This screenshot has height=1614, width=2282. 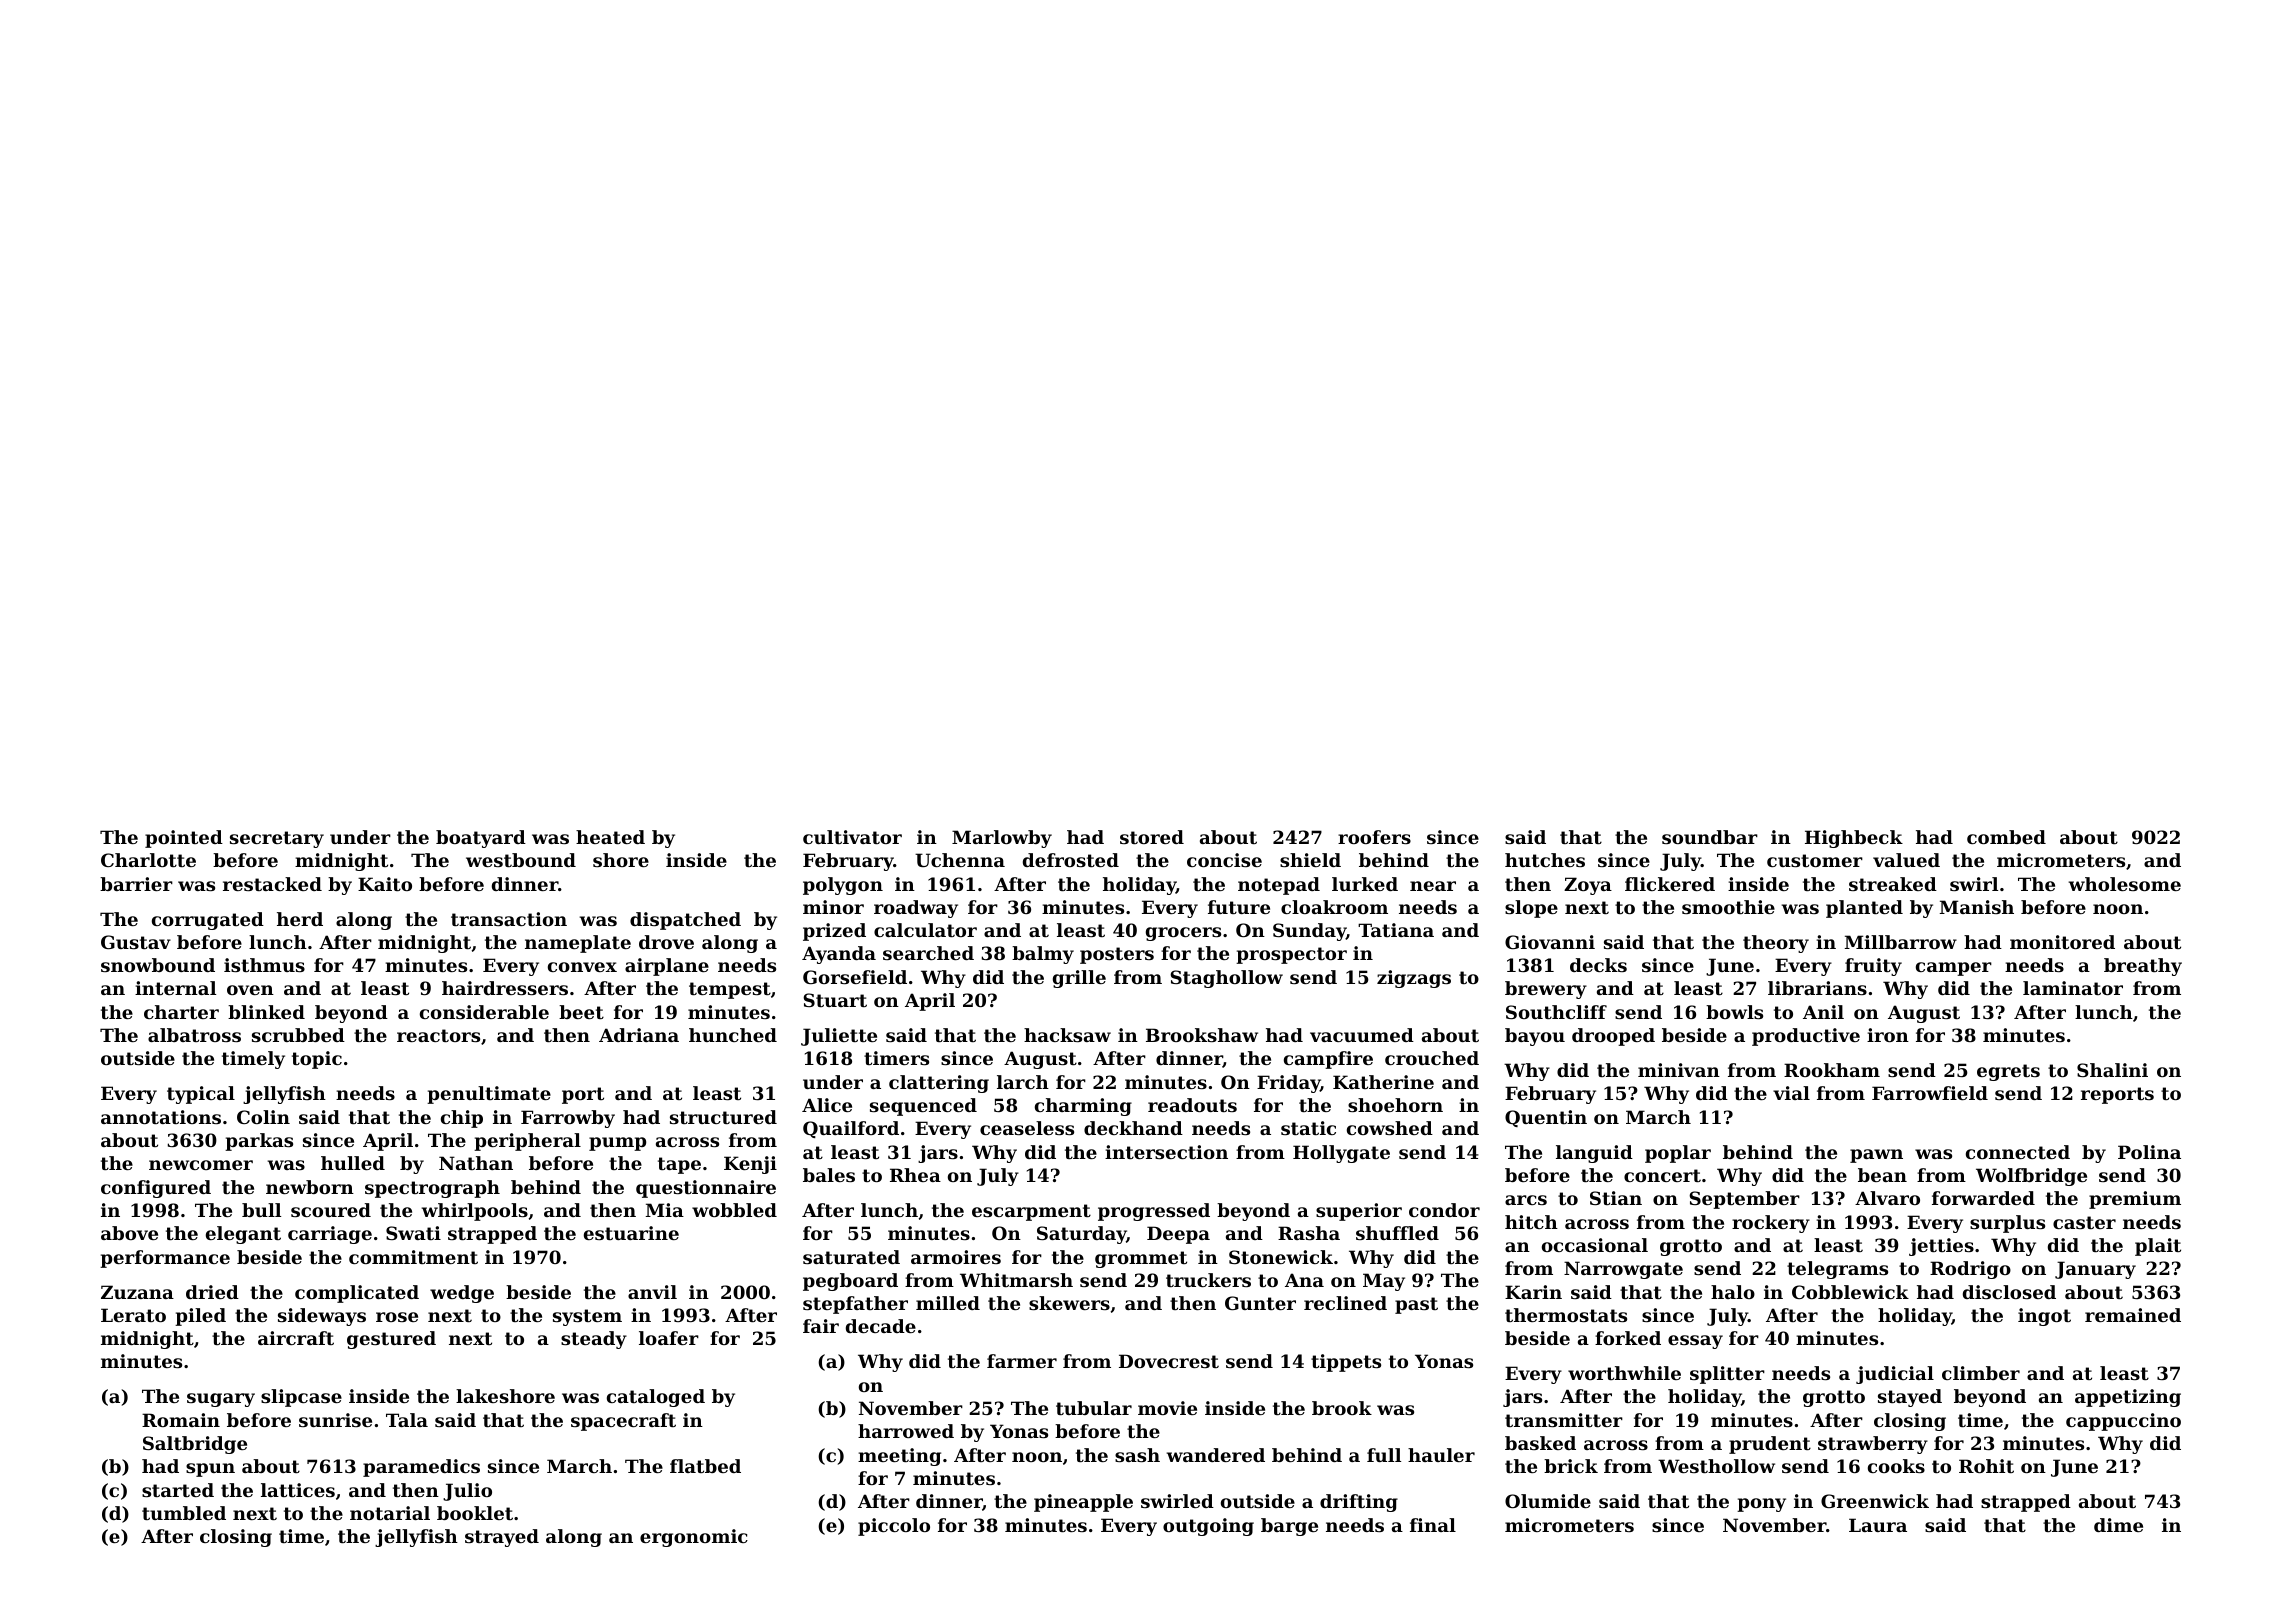 I want to click on secretary, so click(x=277, y=839).
